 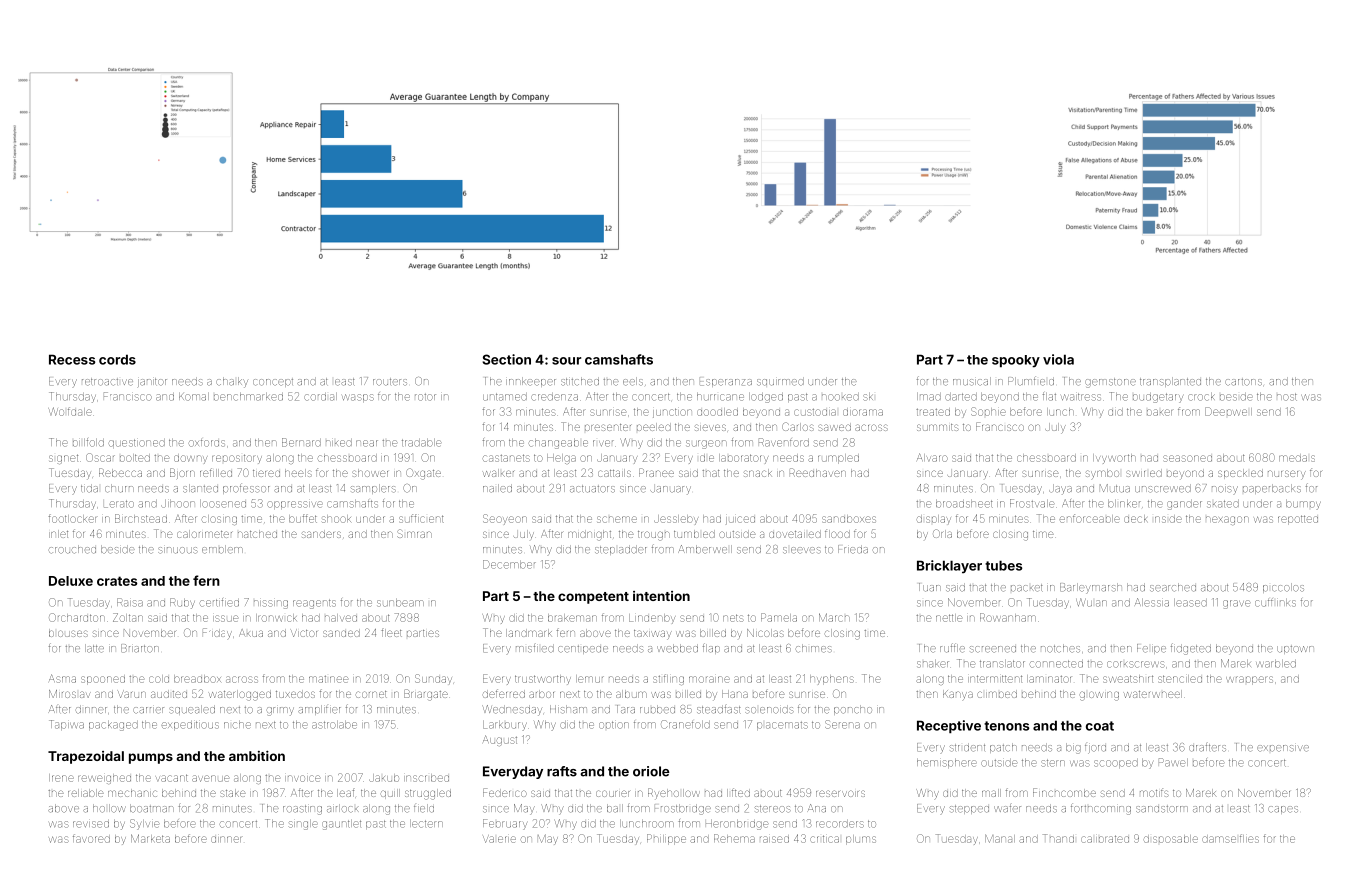 I want to click on Philippe, so click(x=666, y=839).
